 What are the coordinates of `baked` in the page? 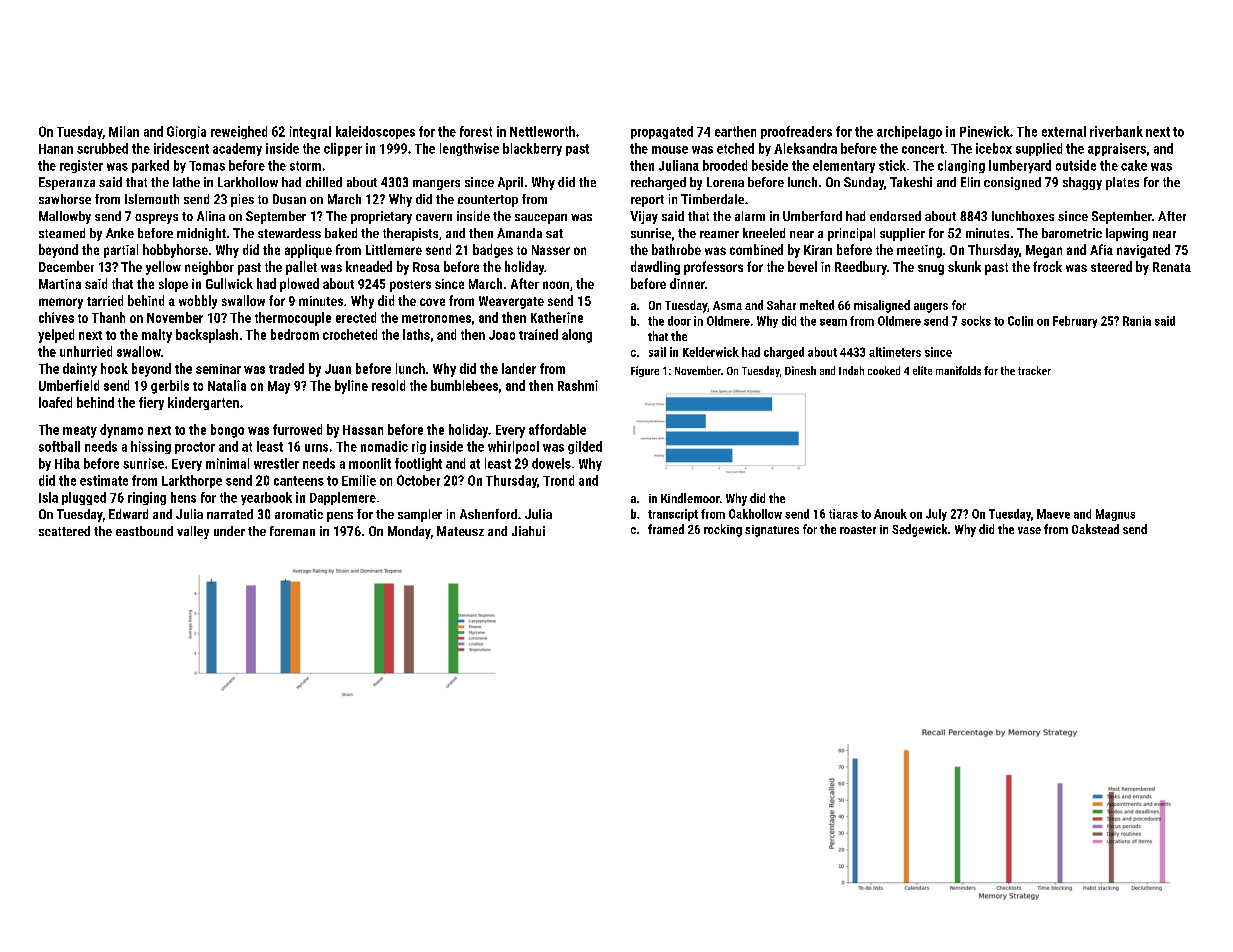 It's located at (341, 233).
